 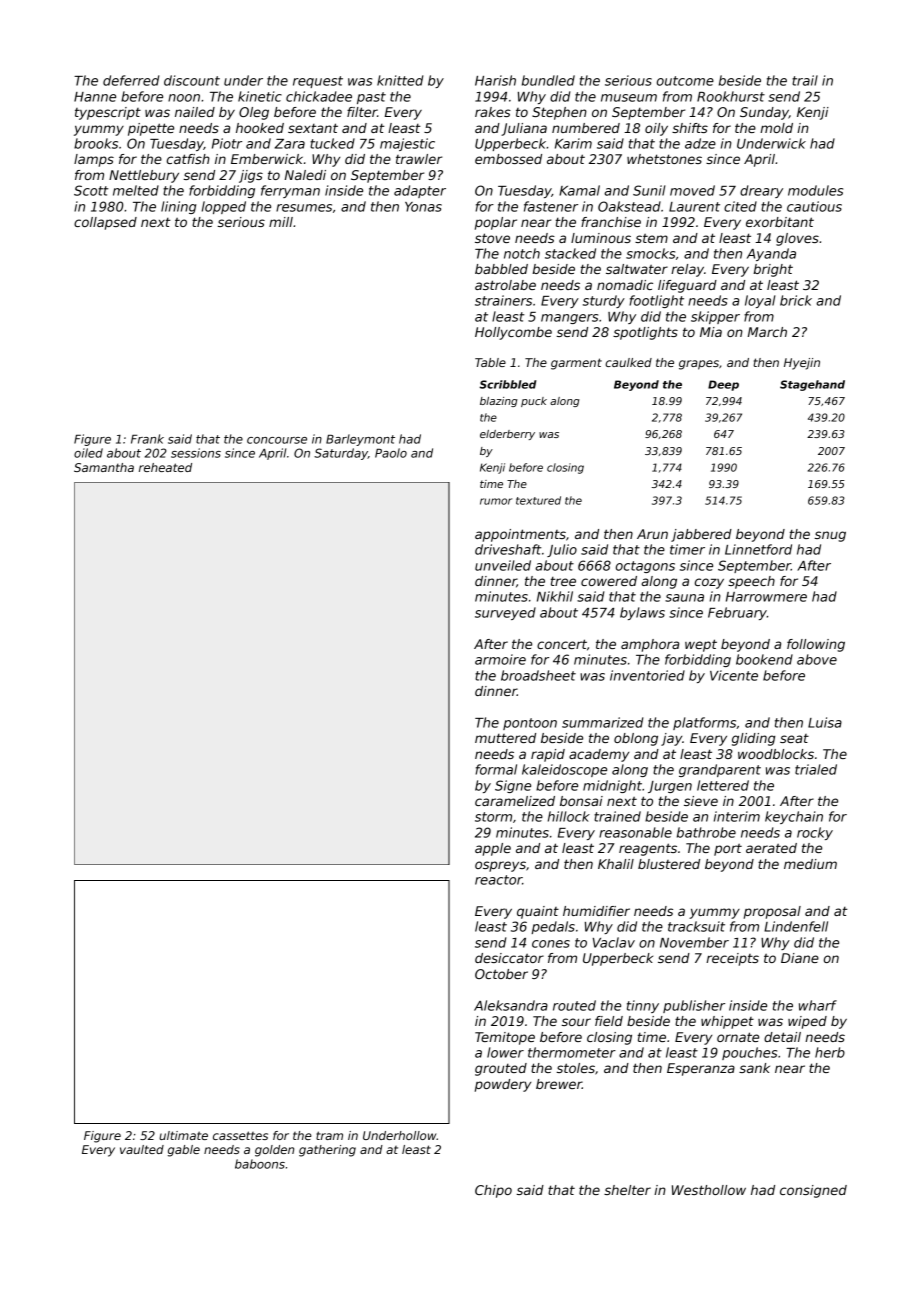 I want to click on cited, so click(x=740, y=206).
